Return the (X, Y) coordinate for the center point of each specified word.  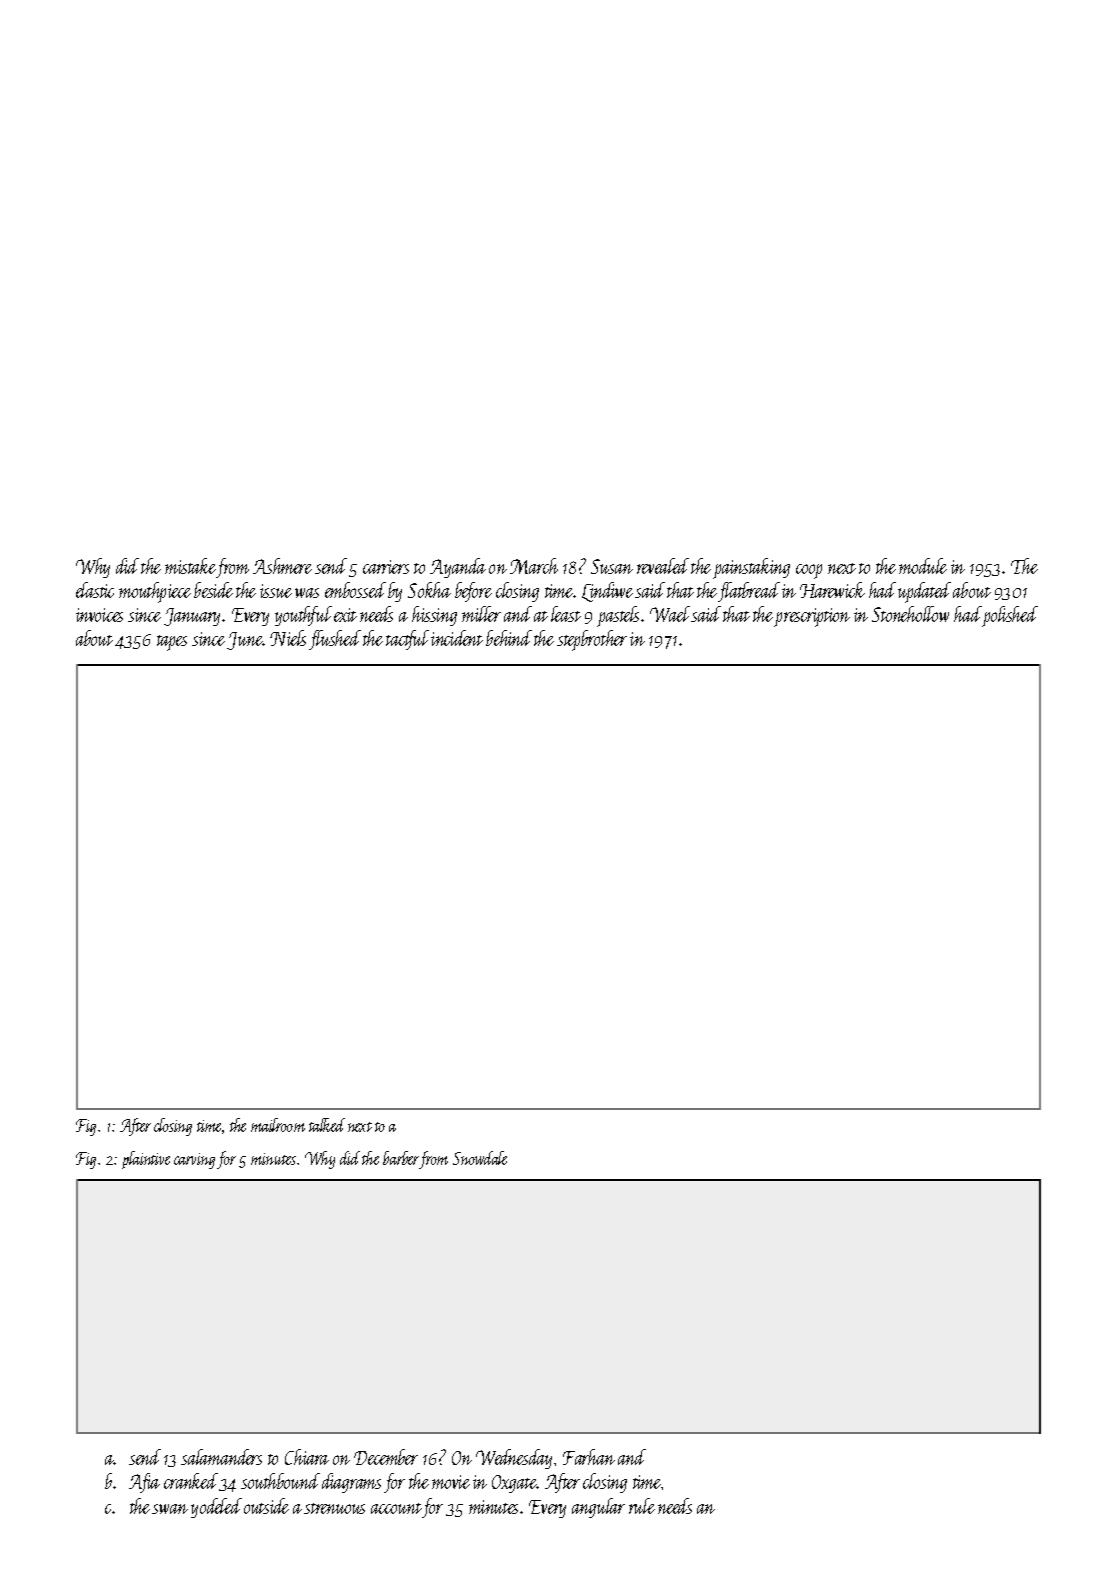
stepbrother (592, 640)
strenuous (334, 1508)
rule (642, 1506)
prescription (812, 617)
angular (598, 1508)
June (245, 641)
